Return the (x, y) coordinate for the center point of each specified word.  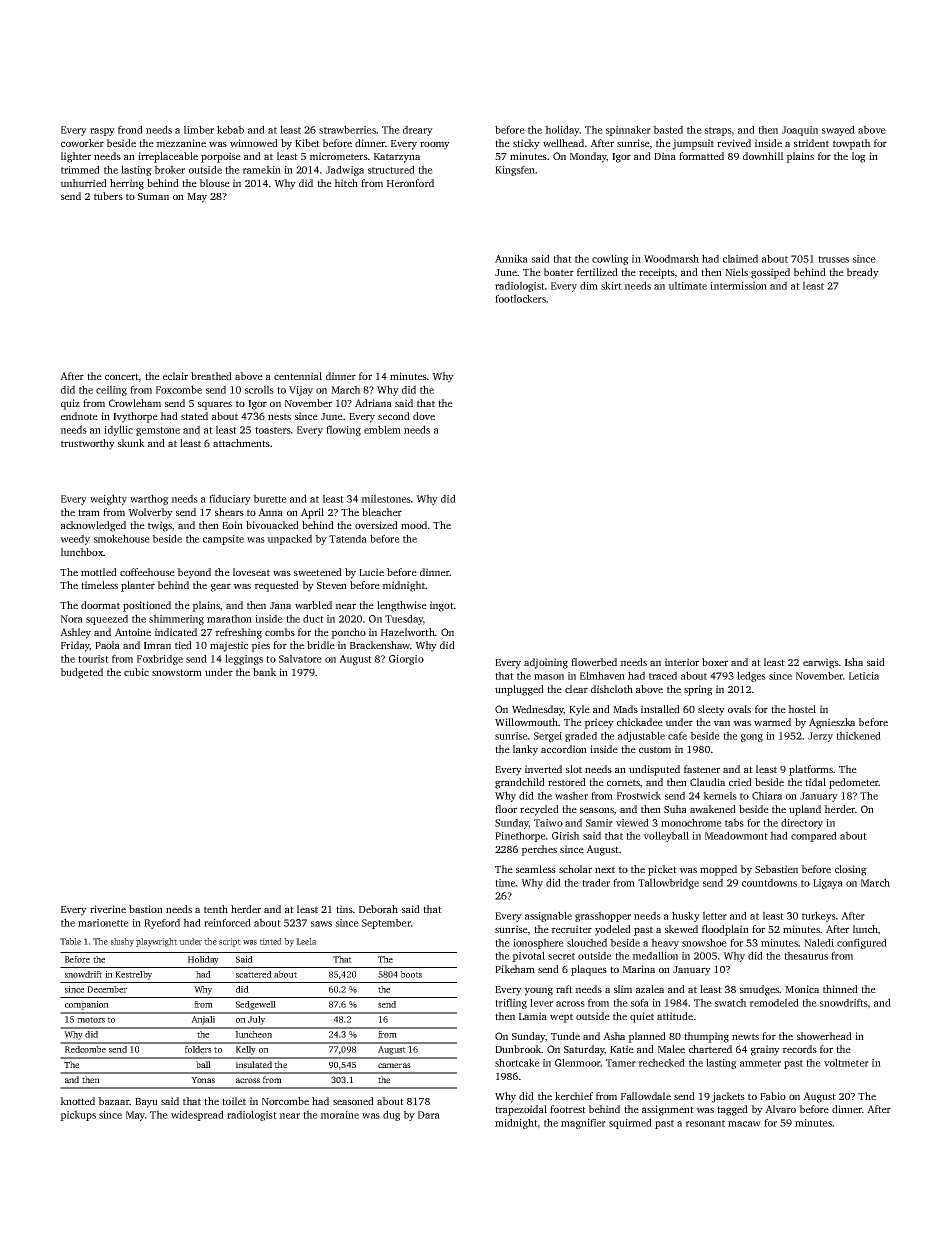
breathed (211, 376)
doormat (100, 605)
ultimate (687, 285)
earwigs (821, 663)
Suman (153, 196)
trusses (833, 259)
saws (321, 924)
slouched (587, 942)
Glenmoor (578, 1062)
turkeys (819, 916)
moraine (339, 1115)
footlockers (520, 298)
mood (414, 525)
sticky (526, 144)
